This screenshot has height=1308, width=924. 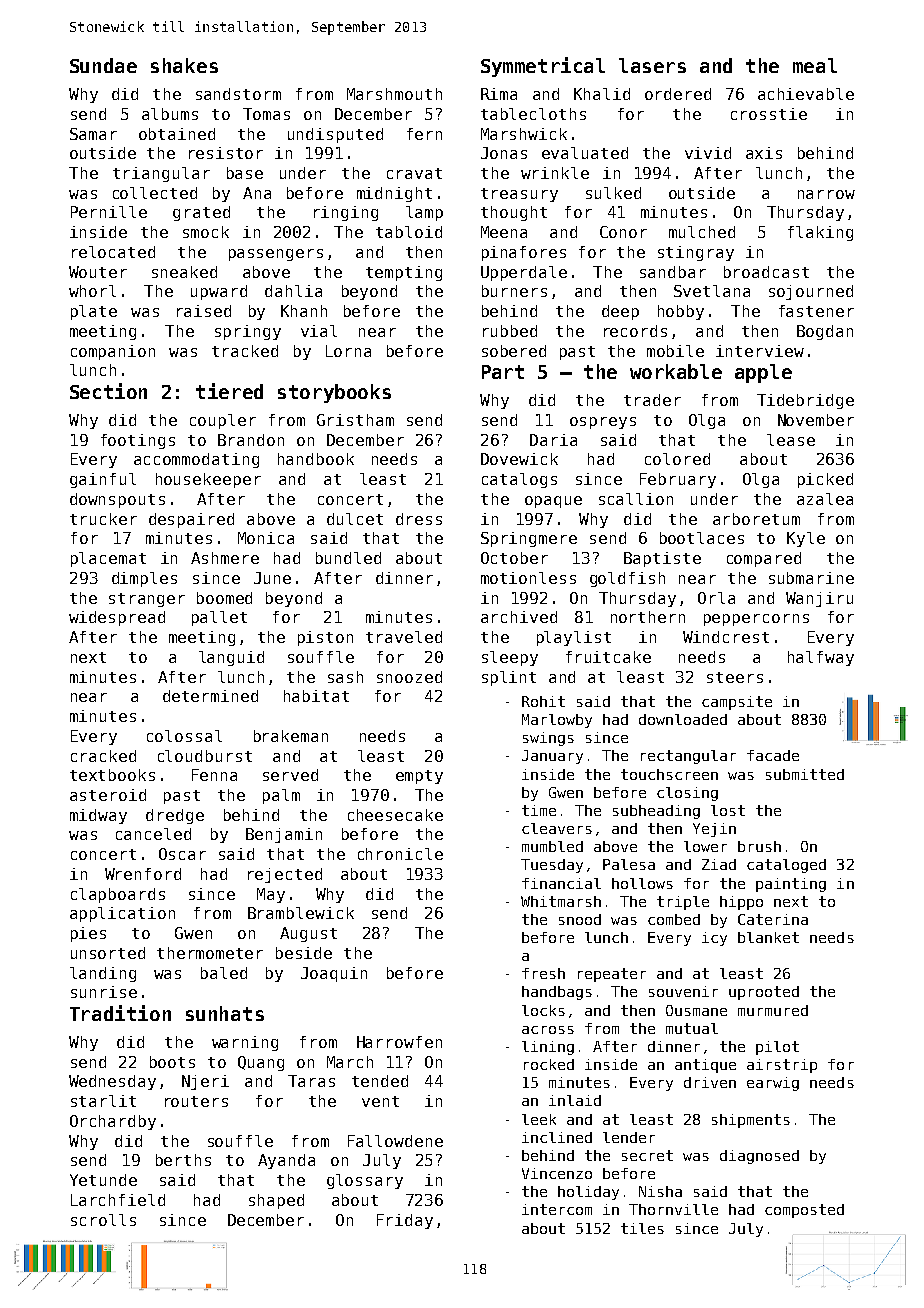 I want to click on mutual, so click(x=692, y=1028).
